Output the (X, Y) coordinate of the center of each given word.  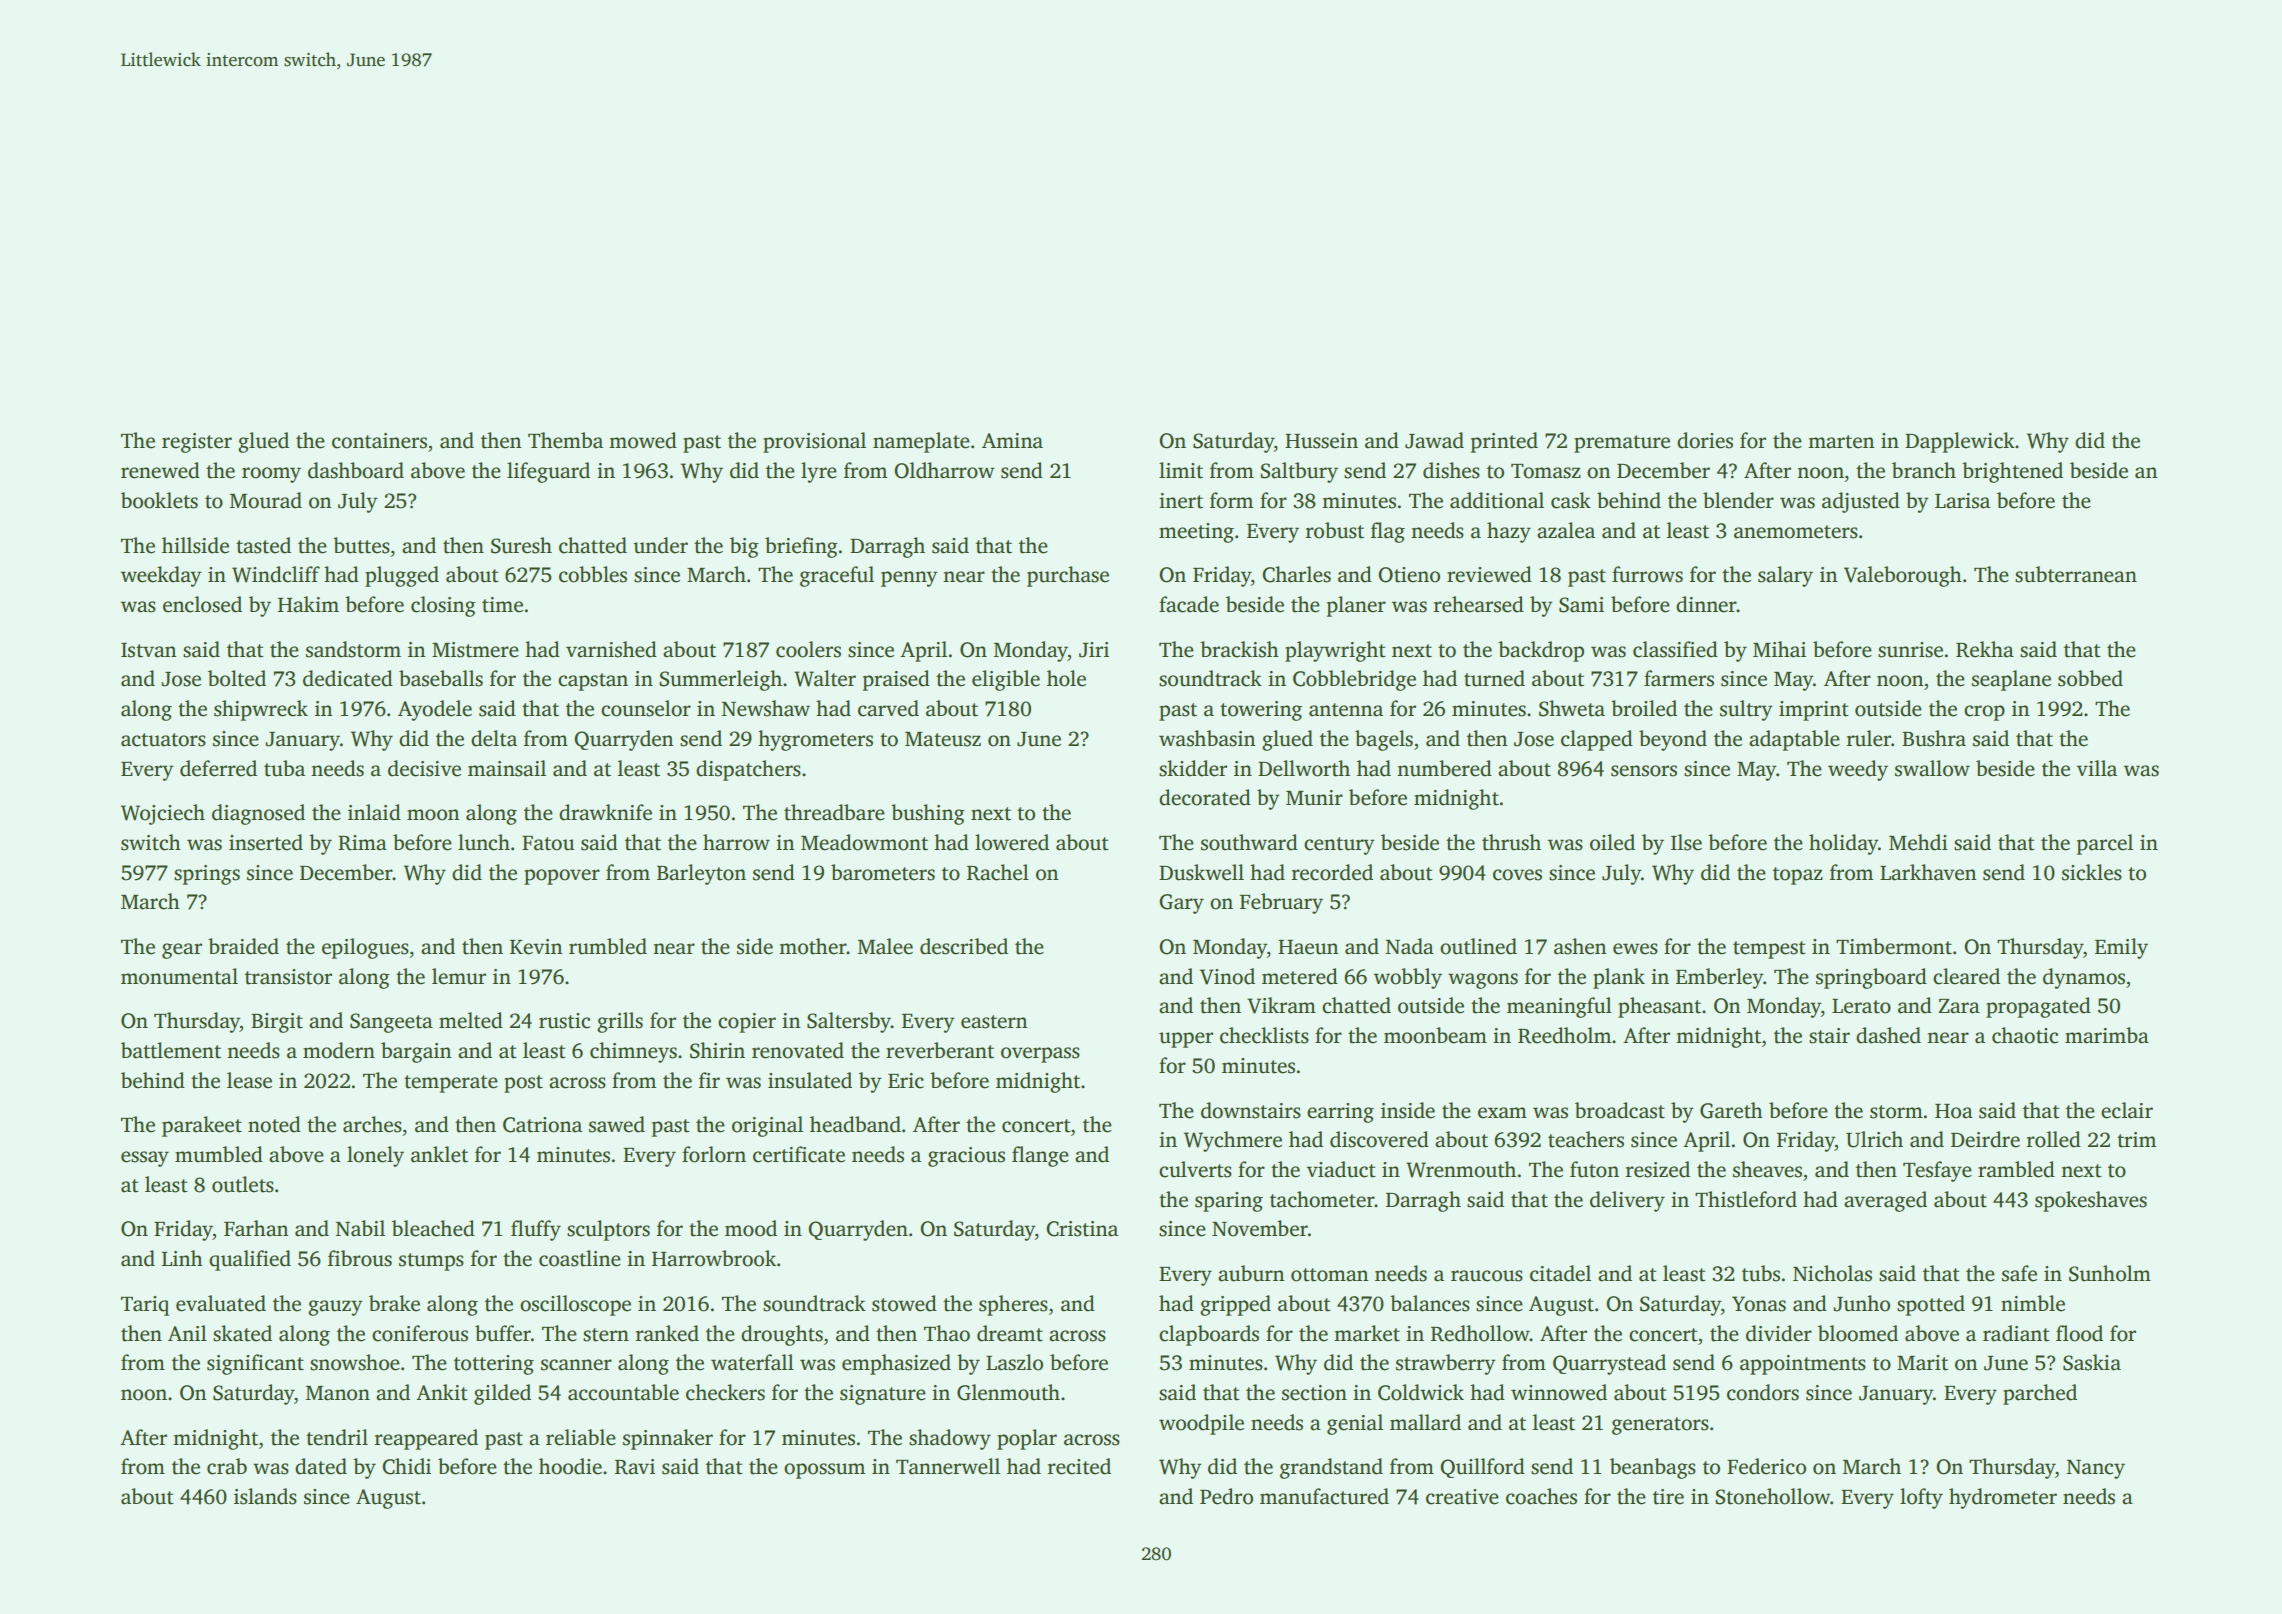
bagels (1384, 740)
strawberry (1445, 1364)
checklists (1264, 1035)
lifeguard (548, 472)
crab (227, 1466)
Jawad (1434, 440)
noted (274, 1124)
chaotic (2025, 1035)
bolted (237, 678)
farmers (1679, 678)
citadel (1560, 1273)
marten (1841, 442)
